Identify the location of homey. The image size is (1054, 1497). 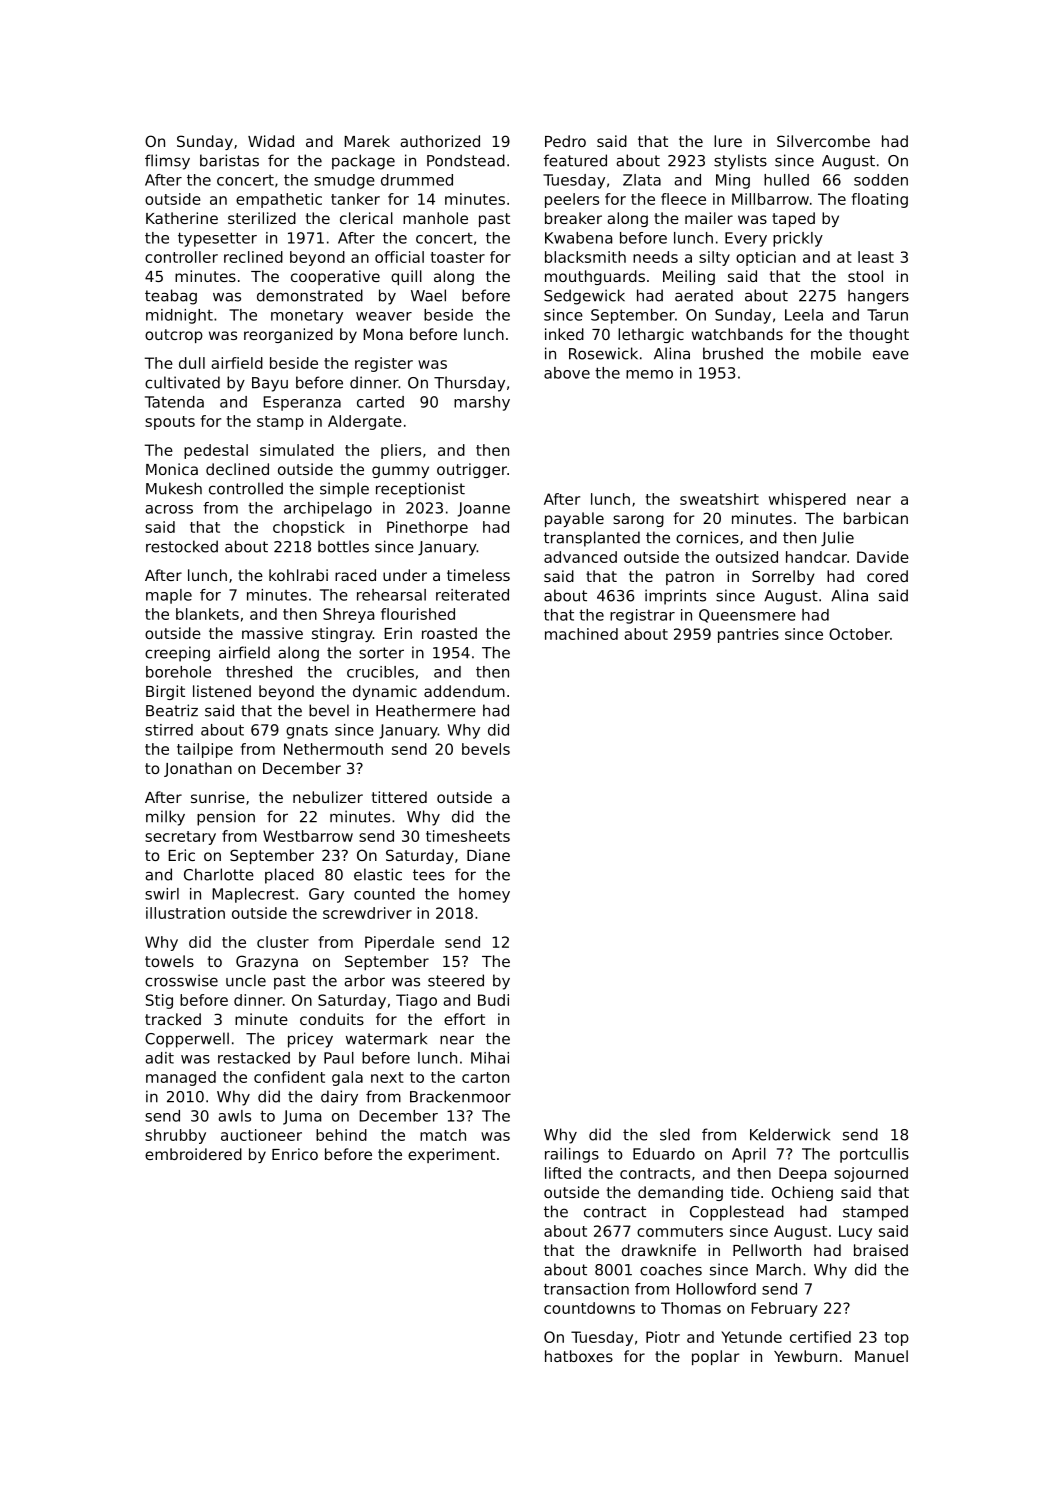
(484, 895).
